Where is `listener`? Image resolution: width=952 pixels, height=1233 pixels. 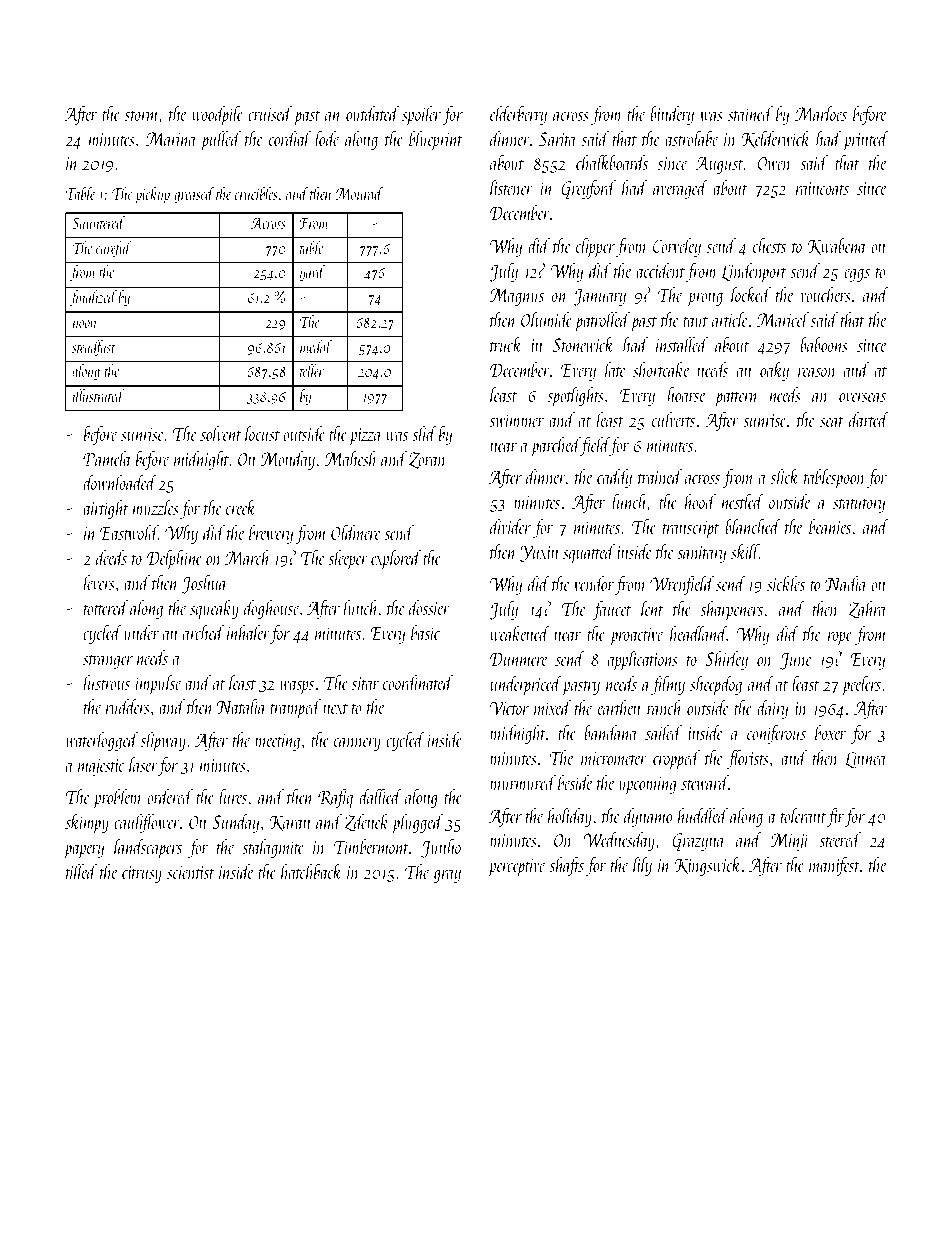
listener is located at coordinates (511, 187).
